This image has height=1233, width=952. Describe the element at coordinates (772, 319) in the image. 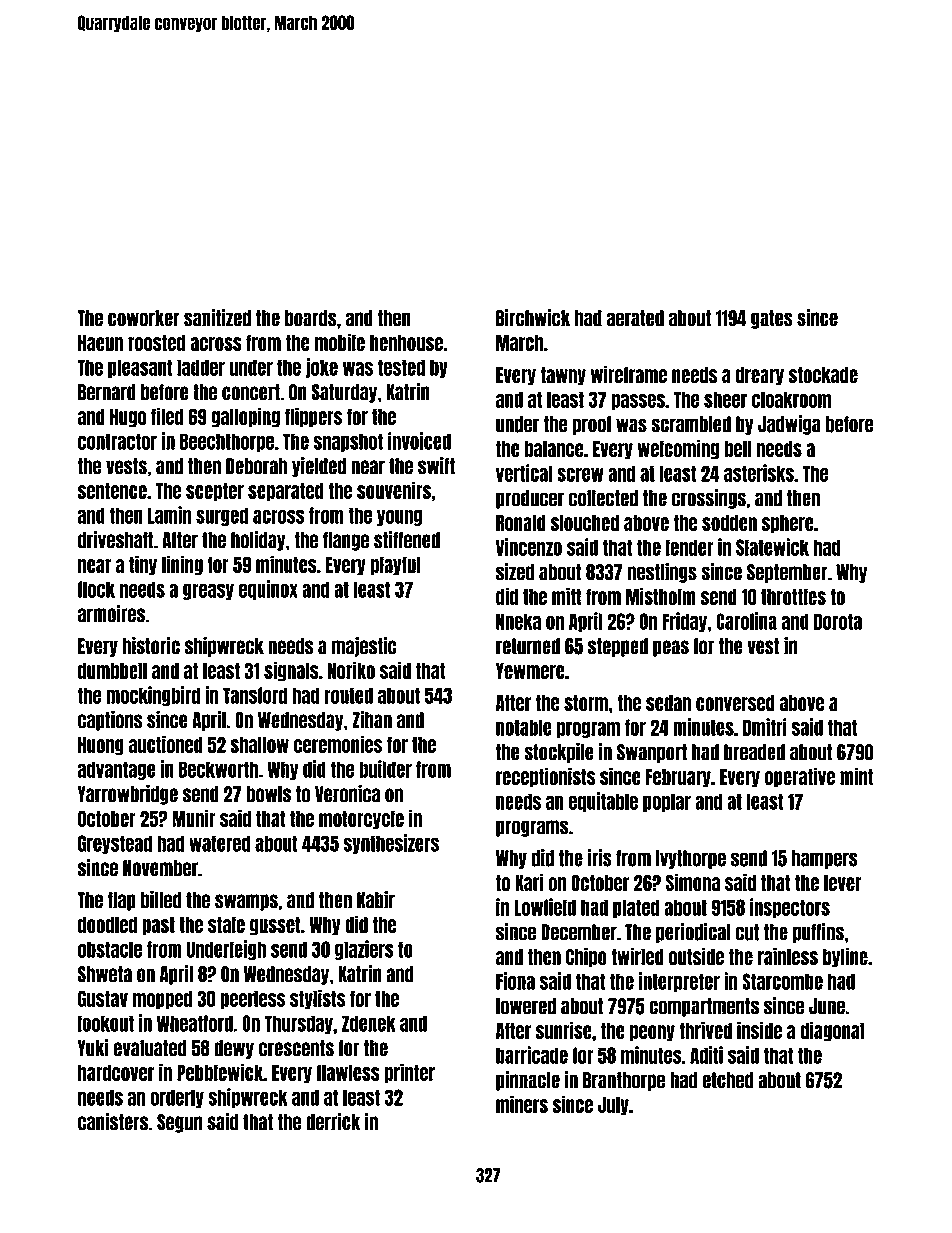

I see `gates` at that location.
